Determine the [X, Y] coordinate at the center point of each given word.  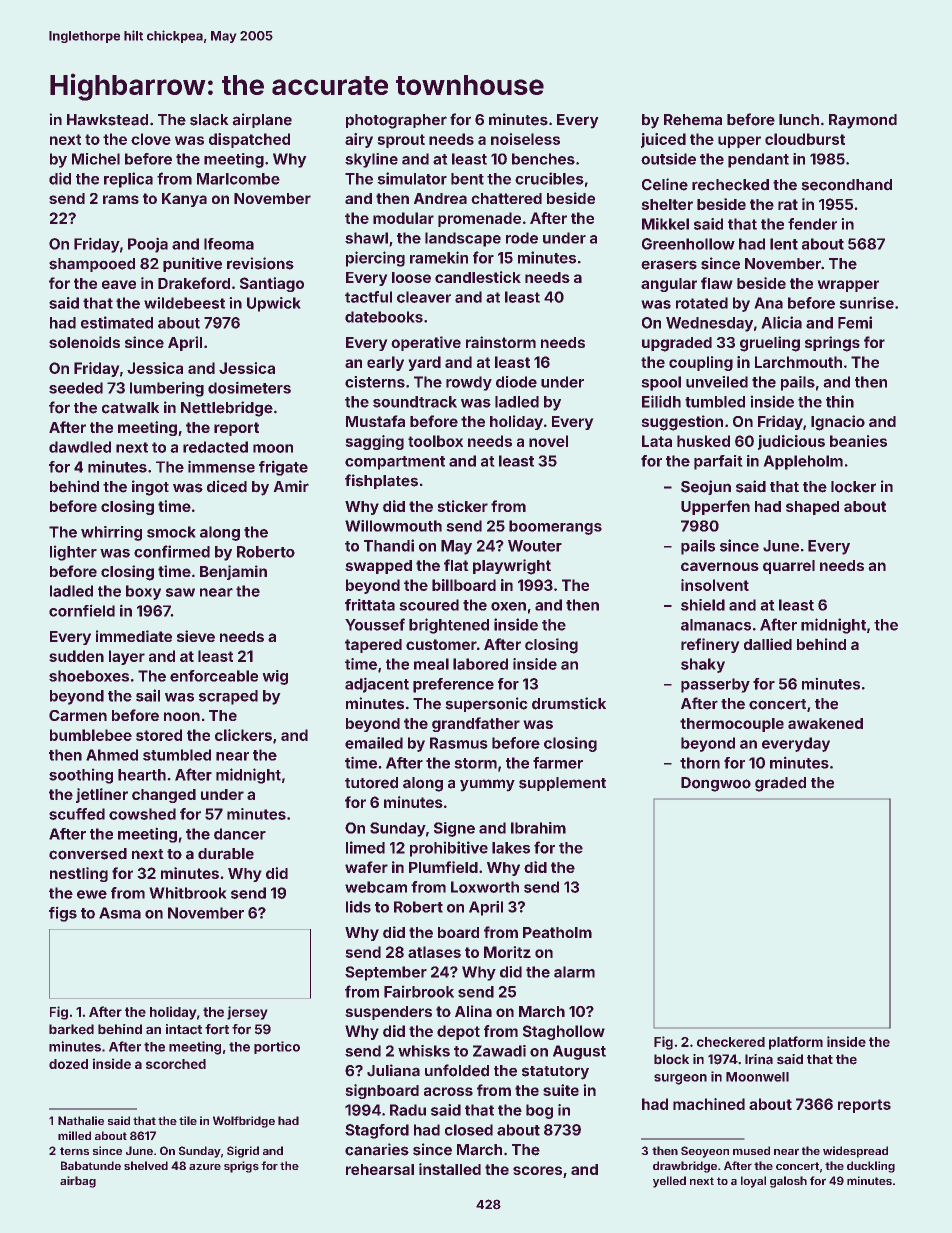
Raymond [863, 121]
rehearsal [380, 1169]
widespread [855, 1152]
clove [151, 139]
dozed [68, 1064]
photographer [396, 121]
